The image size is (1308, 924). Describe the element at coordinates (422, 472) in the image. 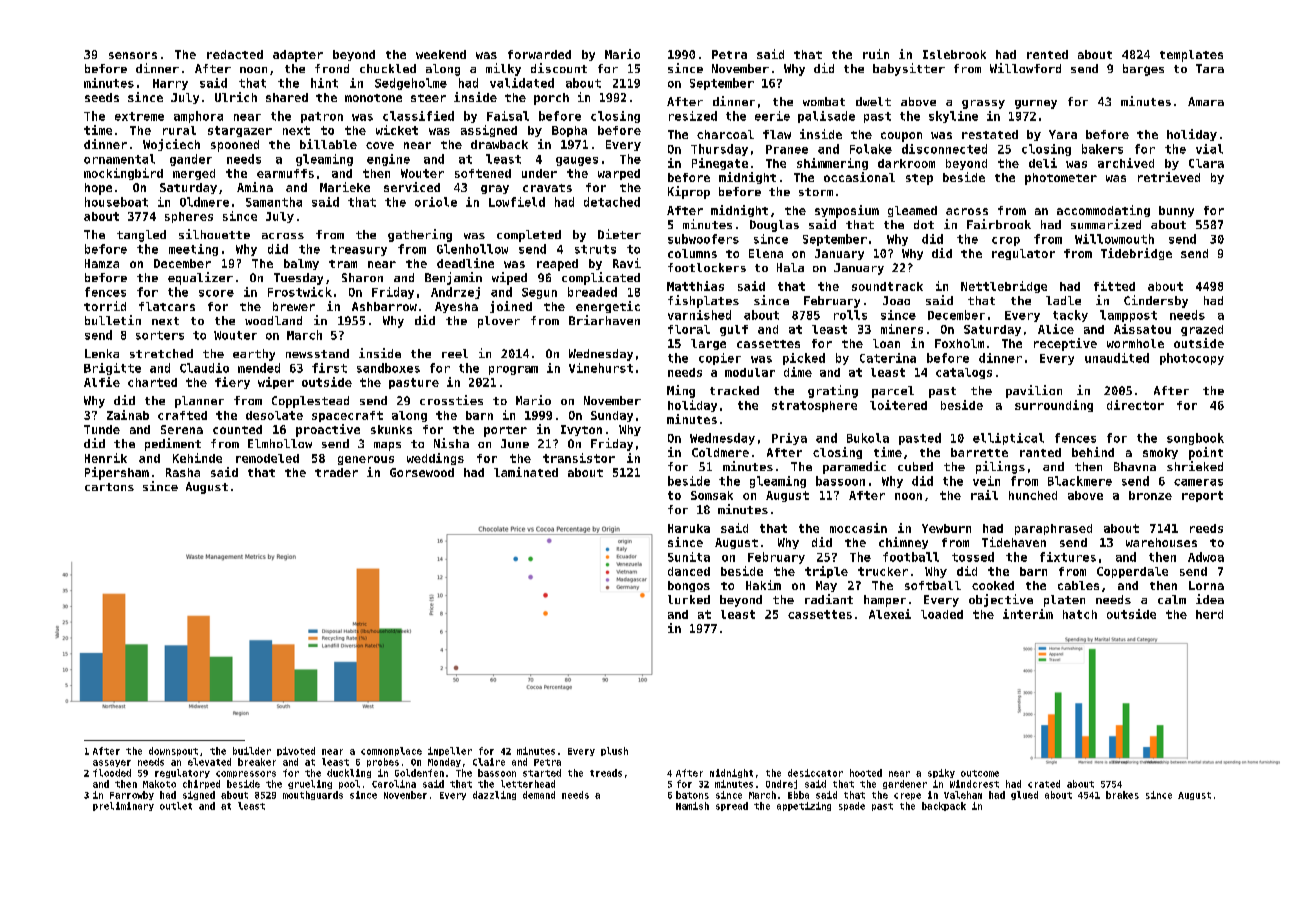

I see `Gorsewood` at that location.
